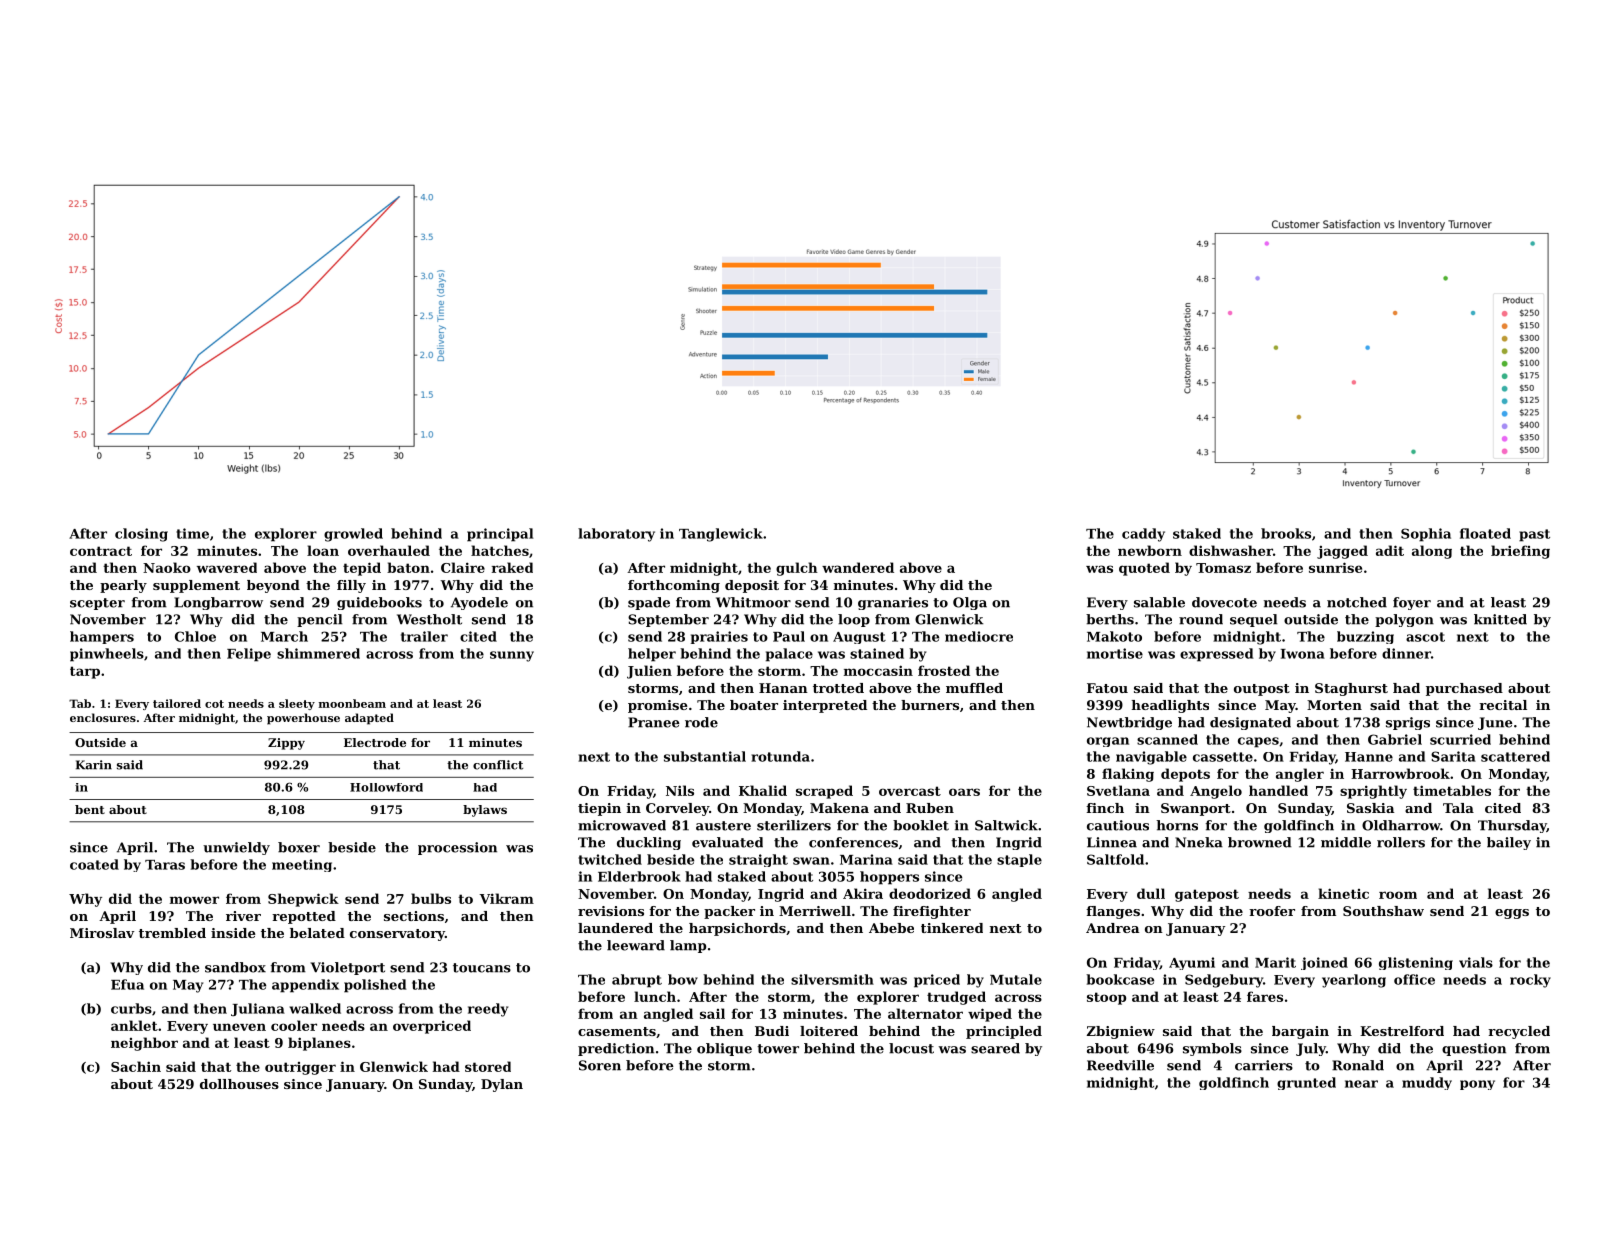  Describe the element at coordinates (144, 1044) in the image. I see `neighbor` at that location.
